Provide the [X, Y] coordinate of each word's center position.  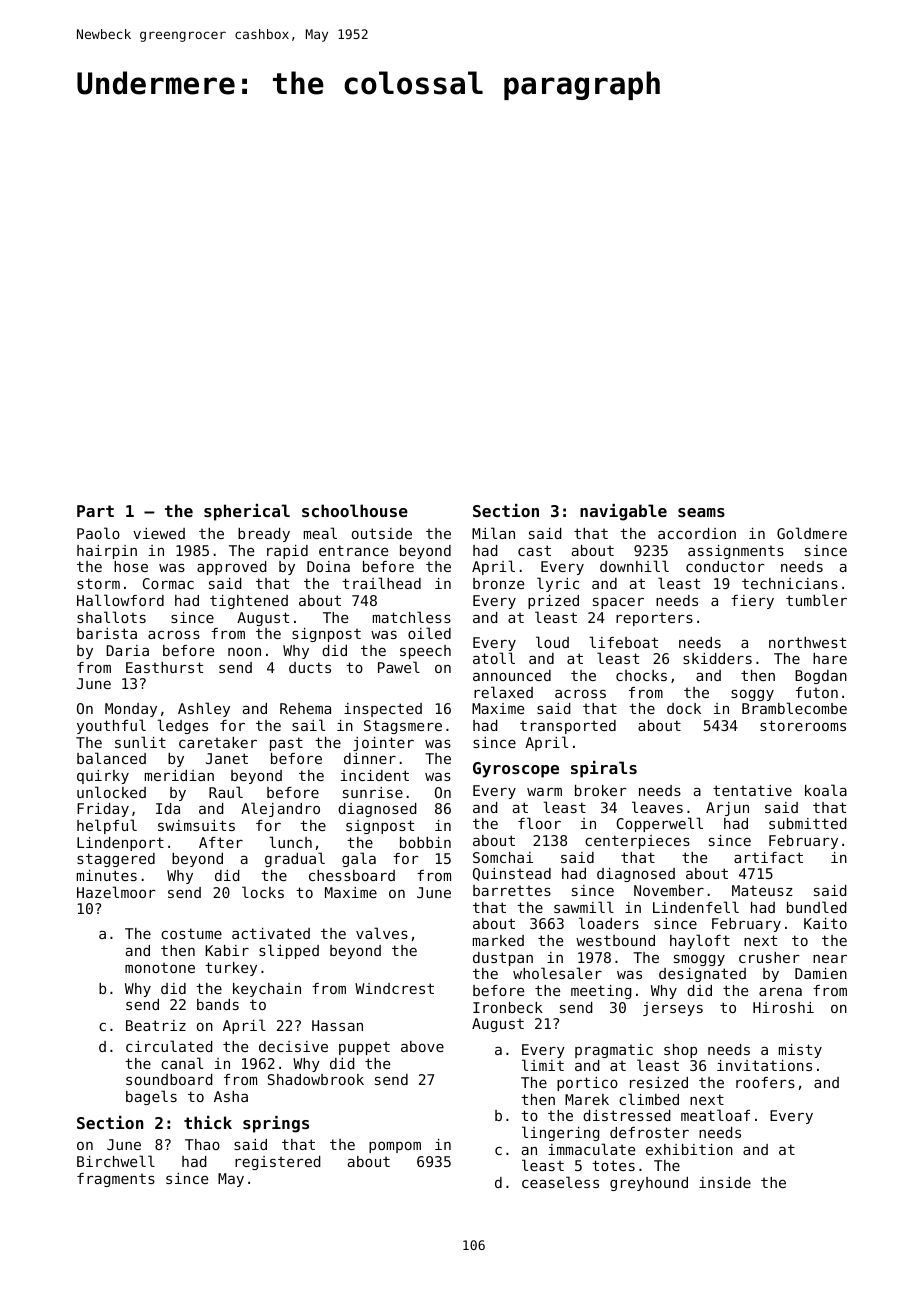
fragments [116, 1180]
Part [95, 511]
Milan [493, 533]
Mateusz [762, 890]
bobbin [425, 842]
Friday [103, 810]
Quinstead [512, 874]
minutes [107, 875]
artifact [768, 857]
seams [701, 512]
